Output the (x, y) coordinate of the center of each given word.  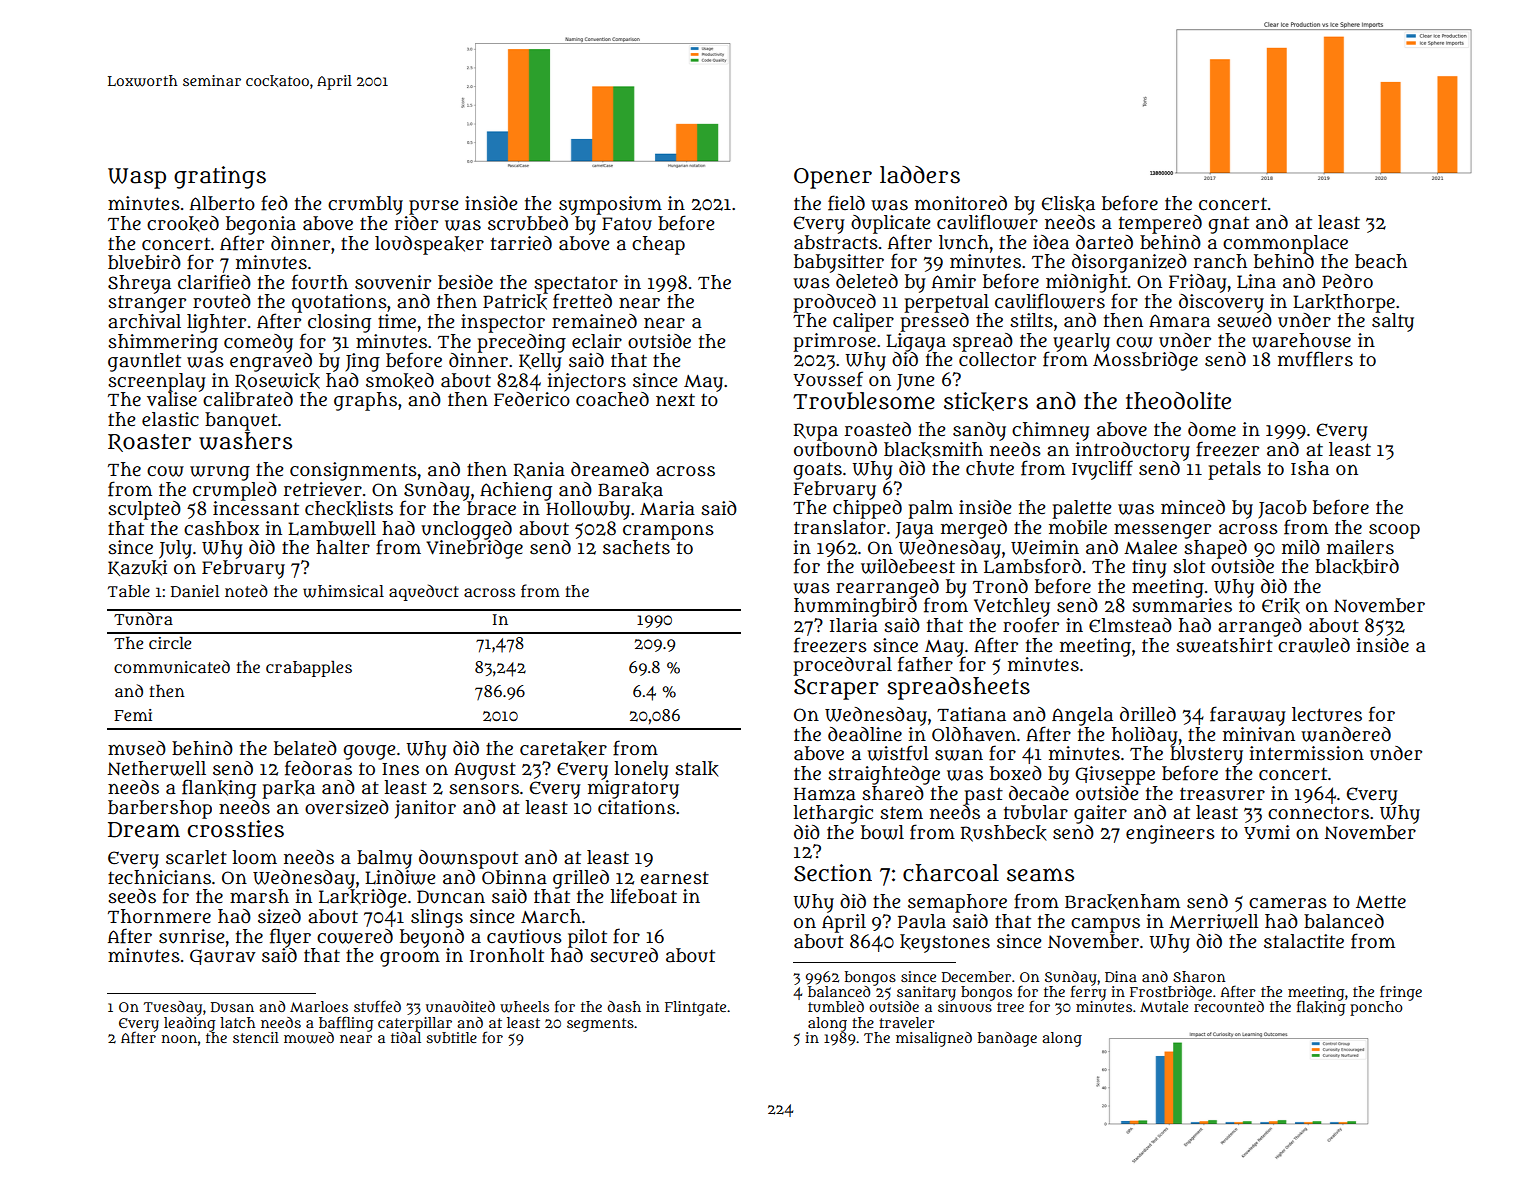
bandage (1007, 1039)
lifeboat (643, 896)
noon (179, 1039)
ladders (920, 175)
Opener (833, 178)
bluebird (144, 262)
